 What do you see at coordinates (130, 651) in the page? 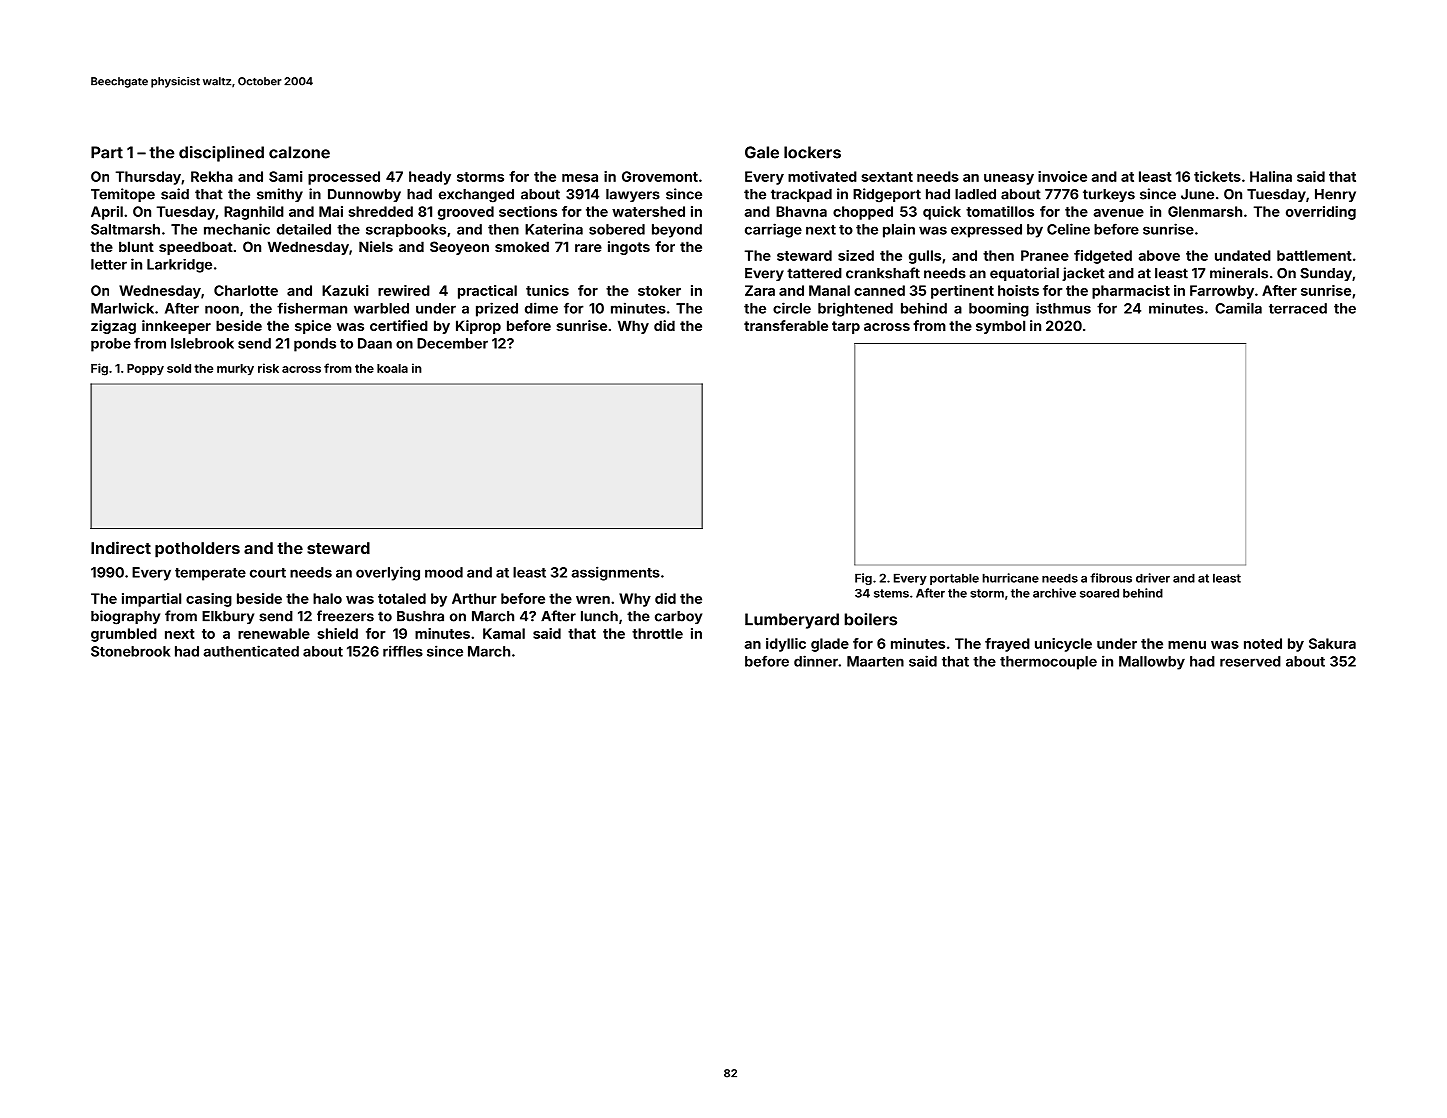
I see `Stonebrook` at bounding box center [130, 651].
